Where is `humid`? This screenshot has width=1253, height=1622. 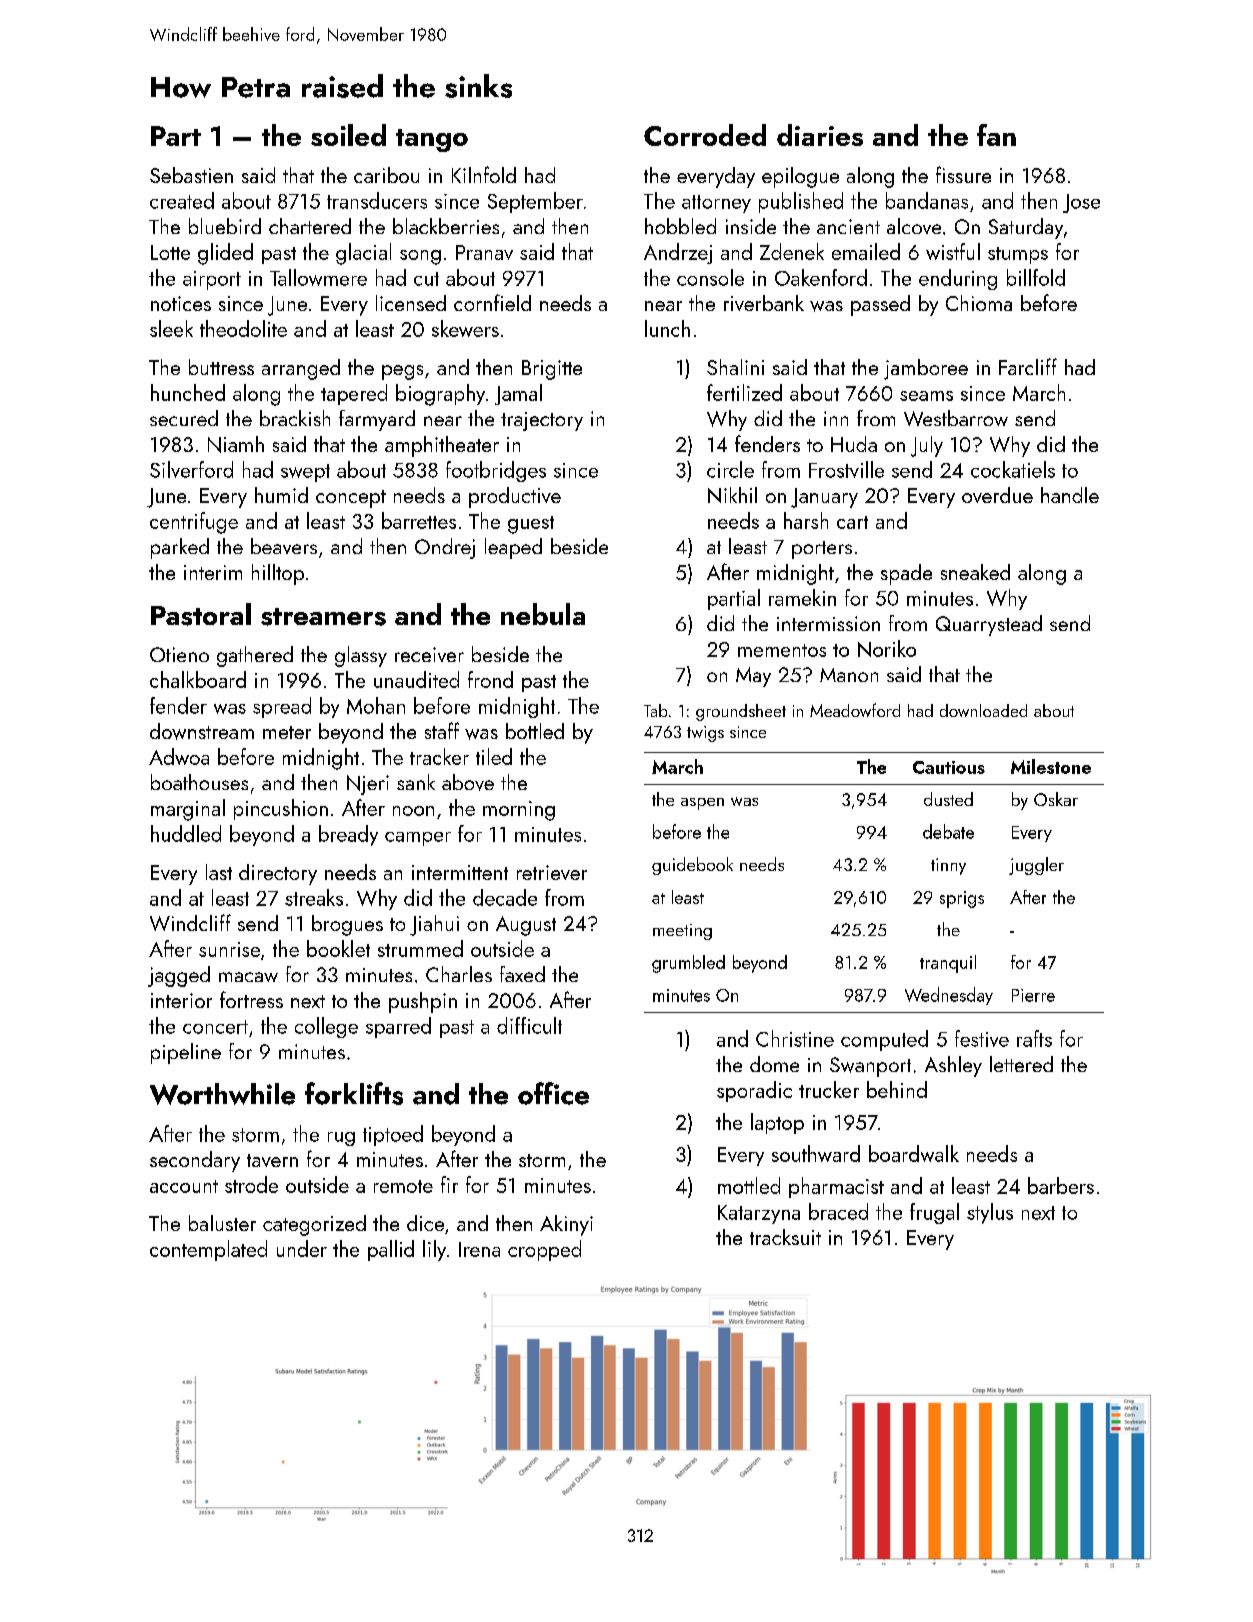
humid is located at coordinates (281, 495).
